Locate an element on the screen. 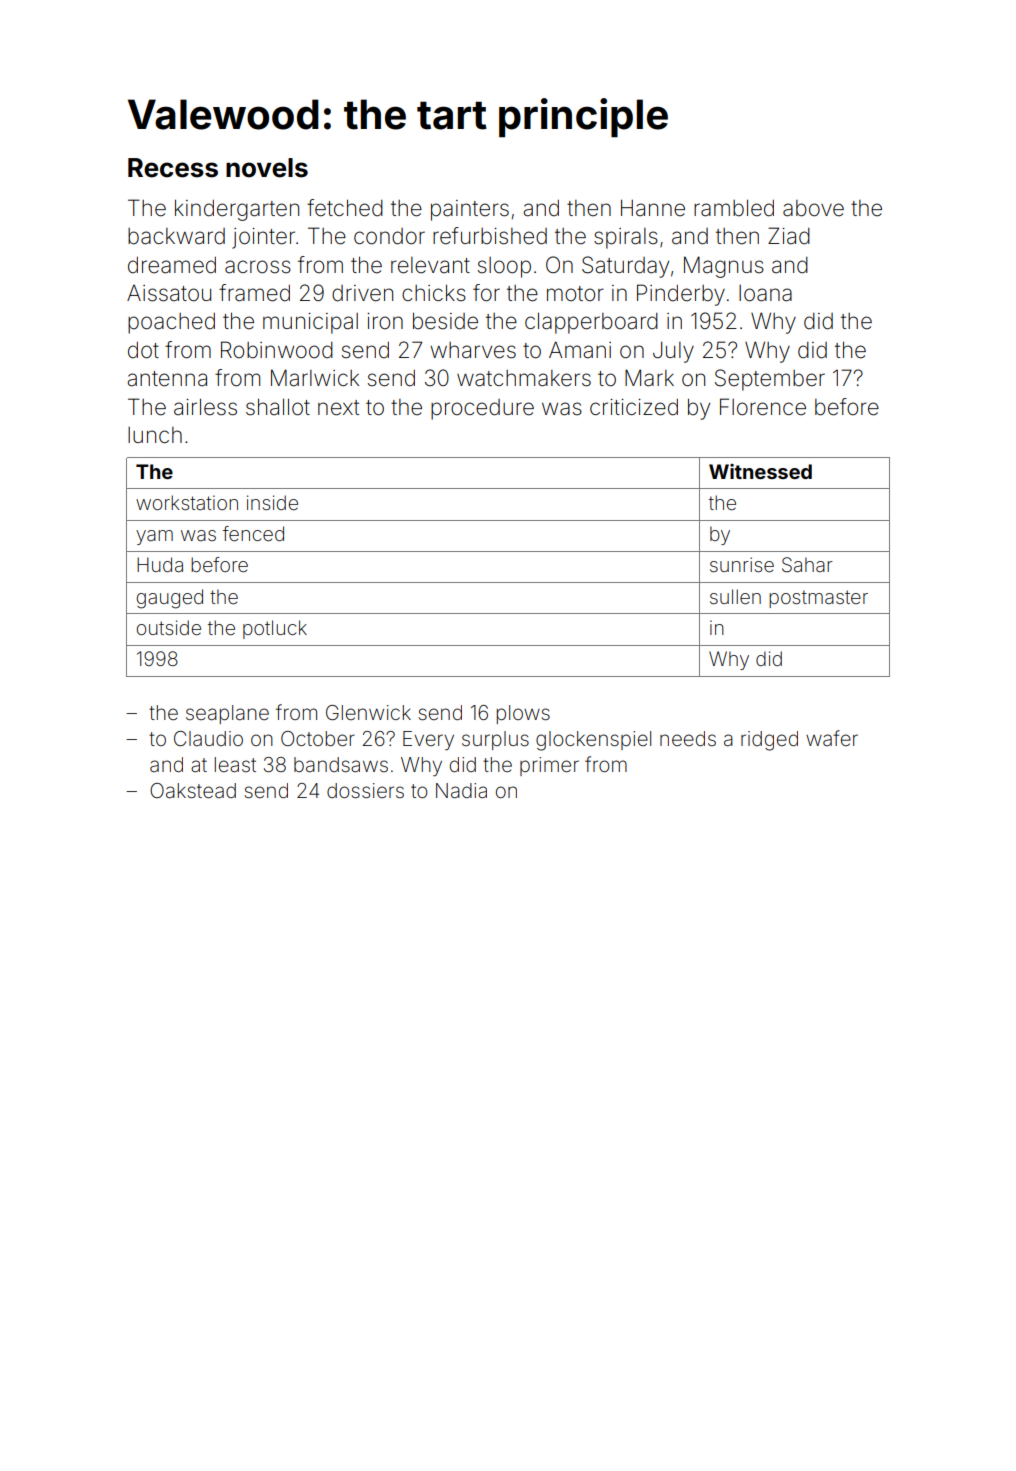 Image resolution: width=1016 pixels, height=1471 pixels. airless is located at coordinates (205, 407).
